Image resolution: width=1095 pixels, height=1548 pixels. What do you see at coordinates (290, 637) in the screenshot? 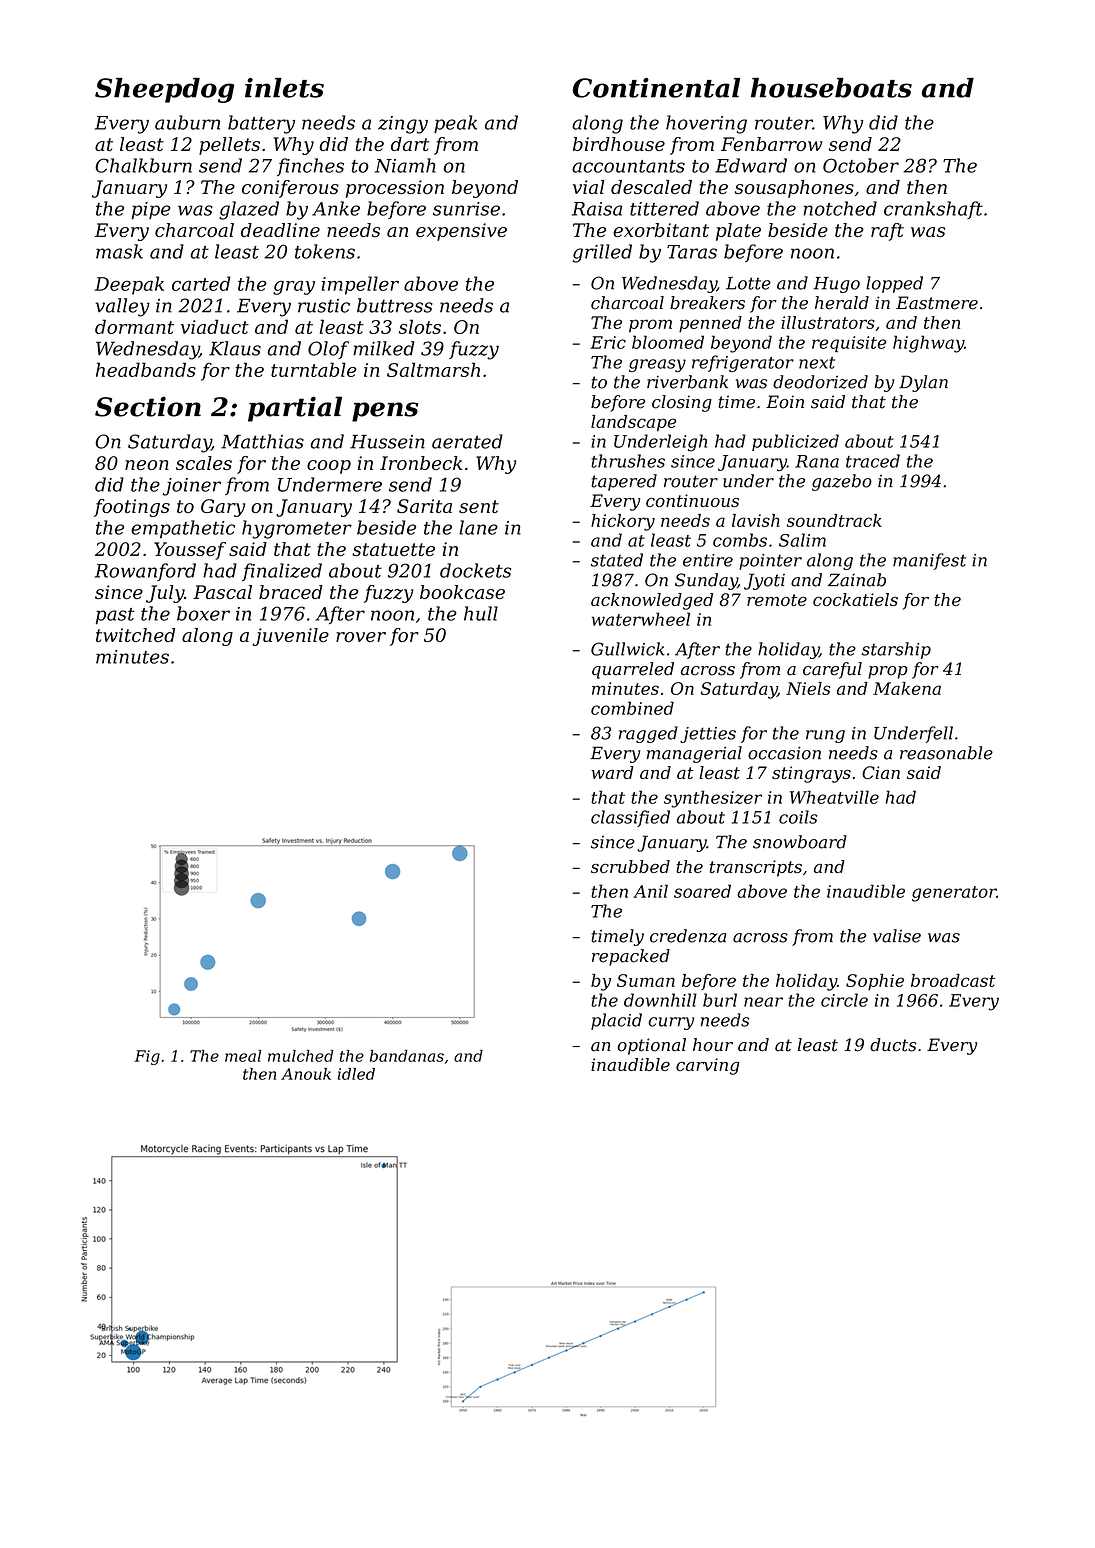
I see `juvenile` at bounding box center [290, 637].
